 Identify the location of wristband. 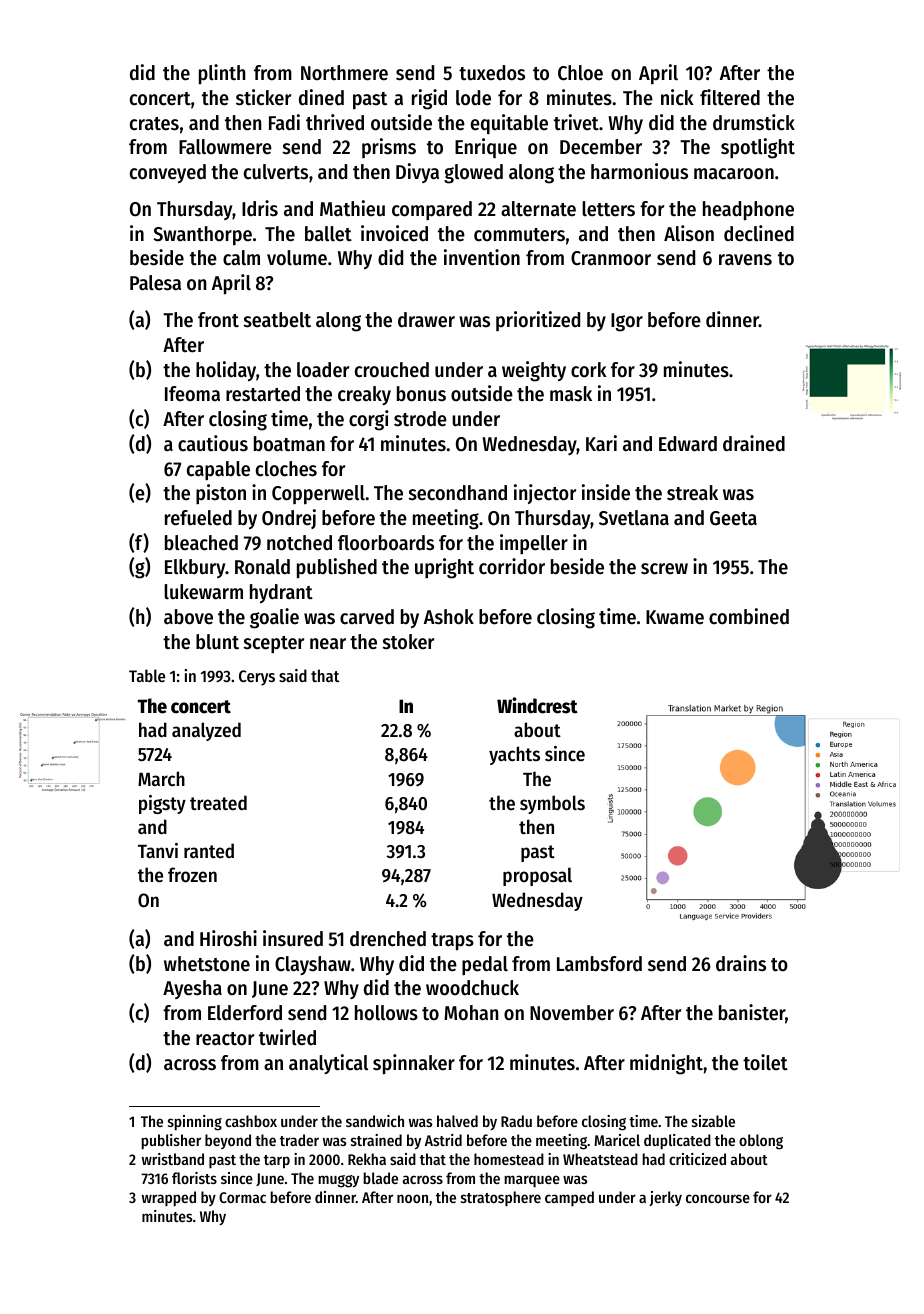
(173, 1159).
